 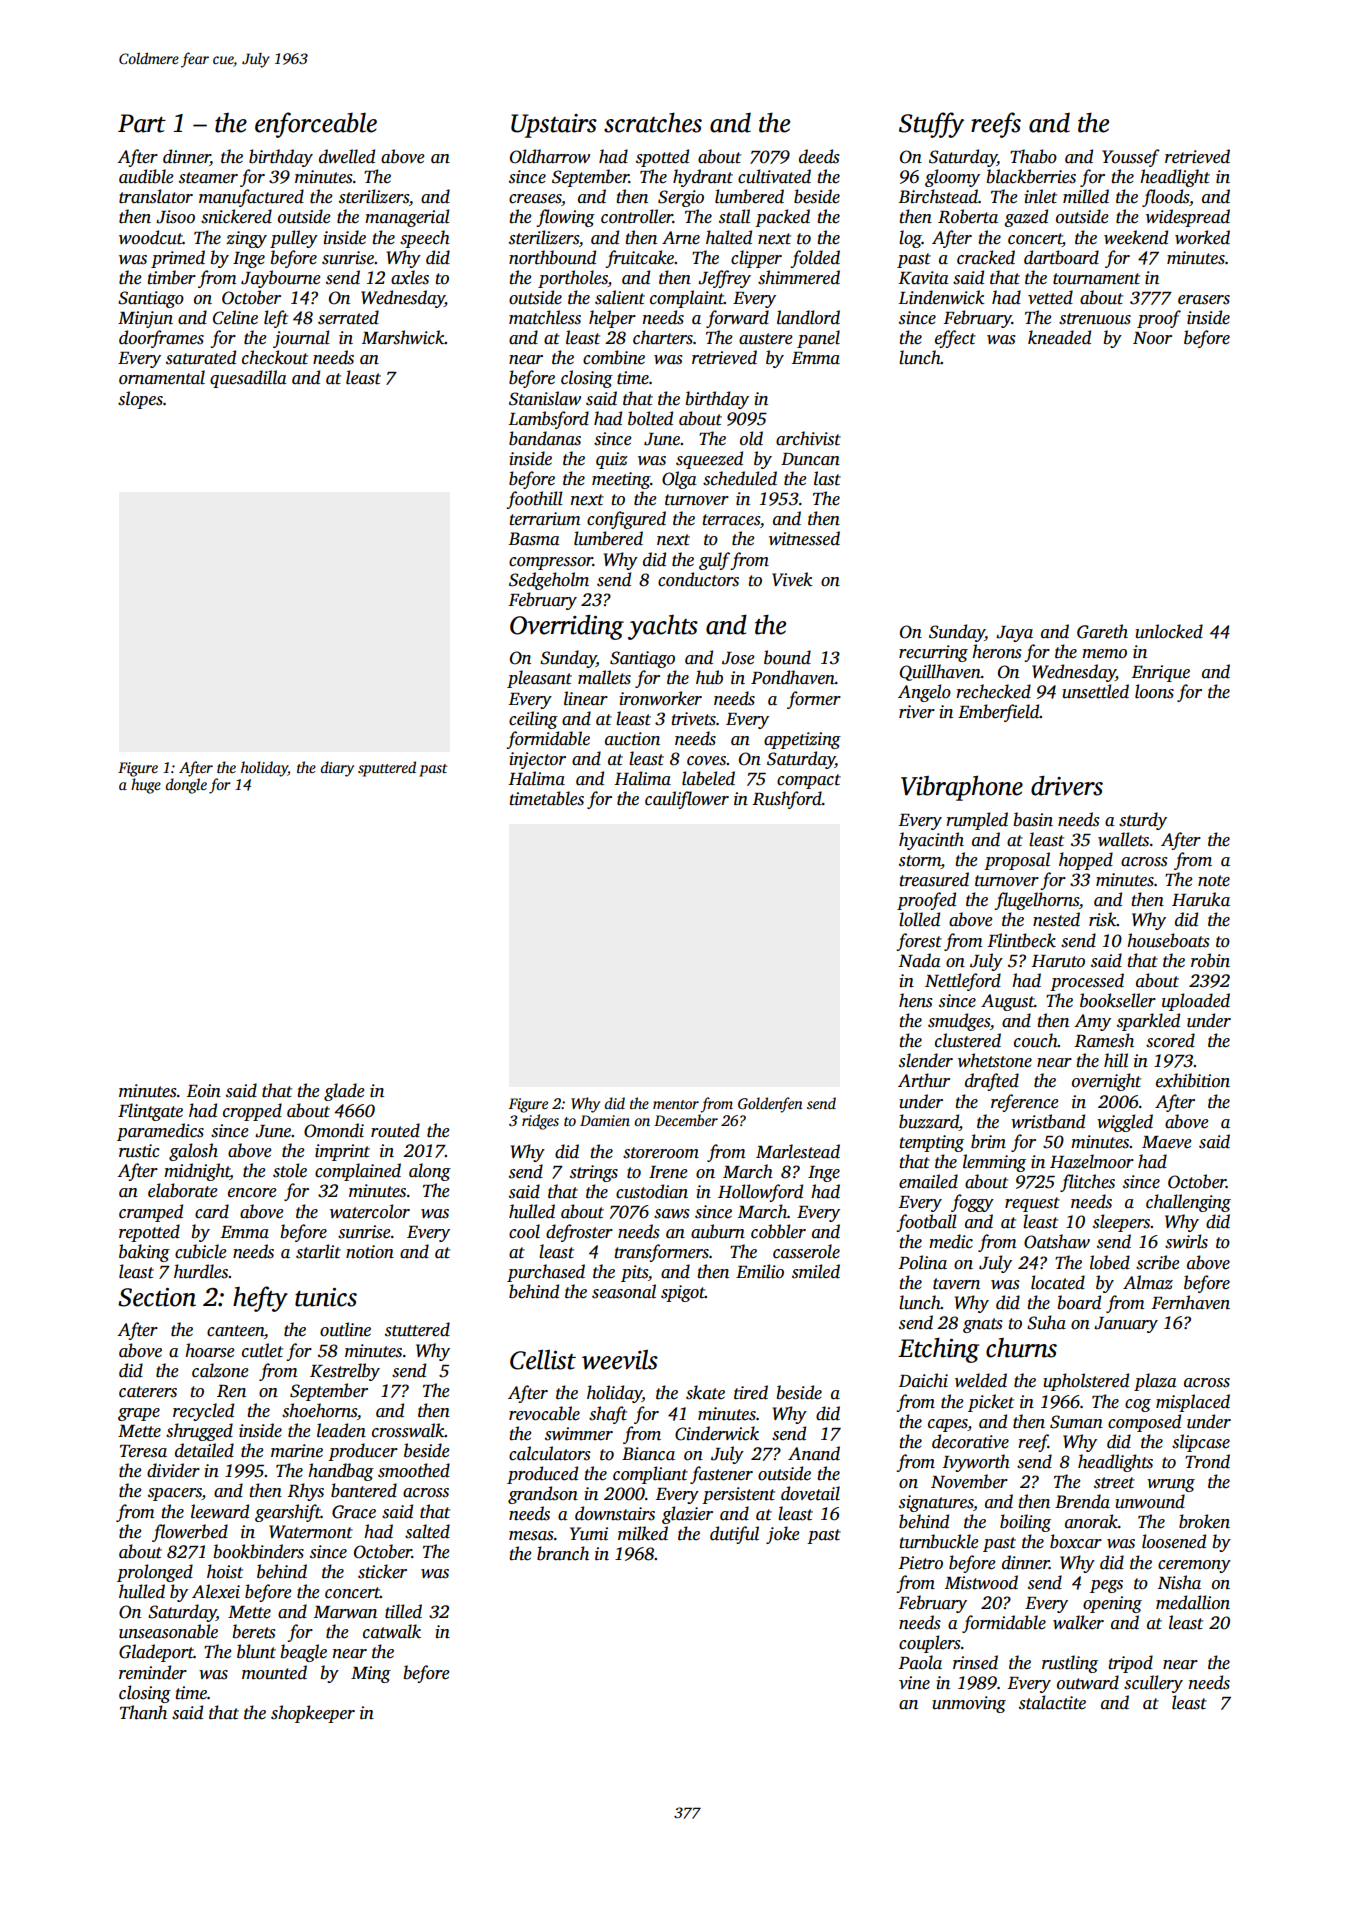 What do you see at coordinates (1014, 634) in the document?
I see `Jaya` at bounding box center [1014, 634].
